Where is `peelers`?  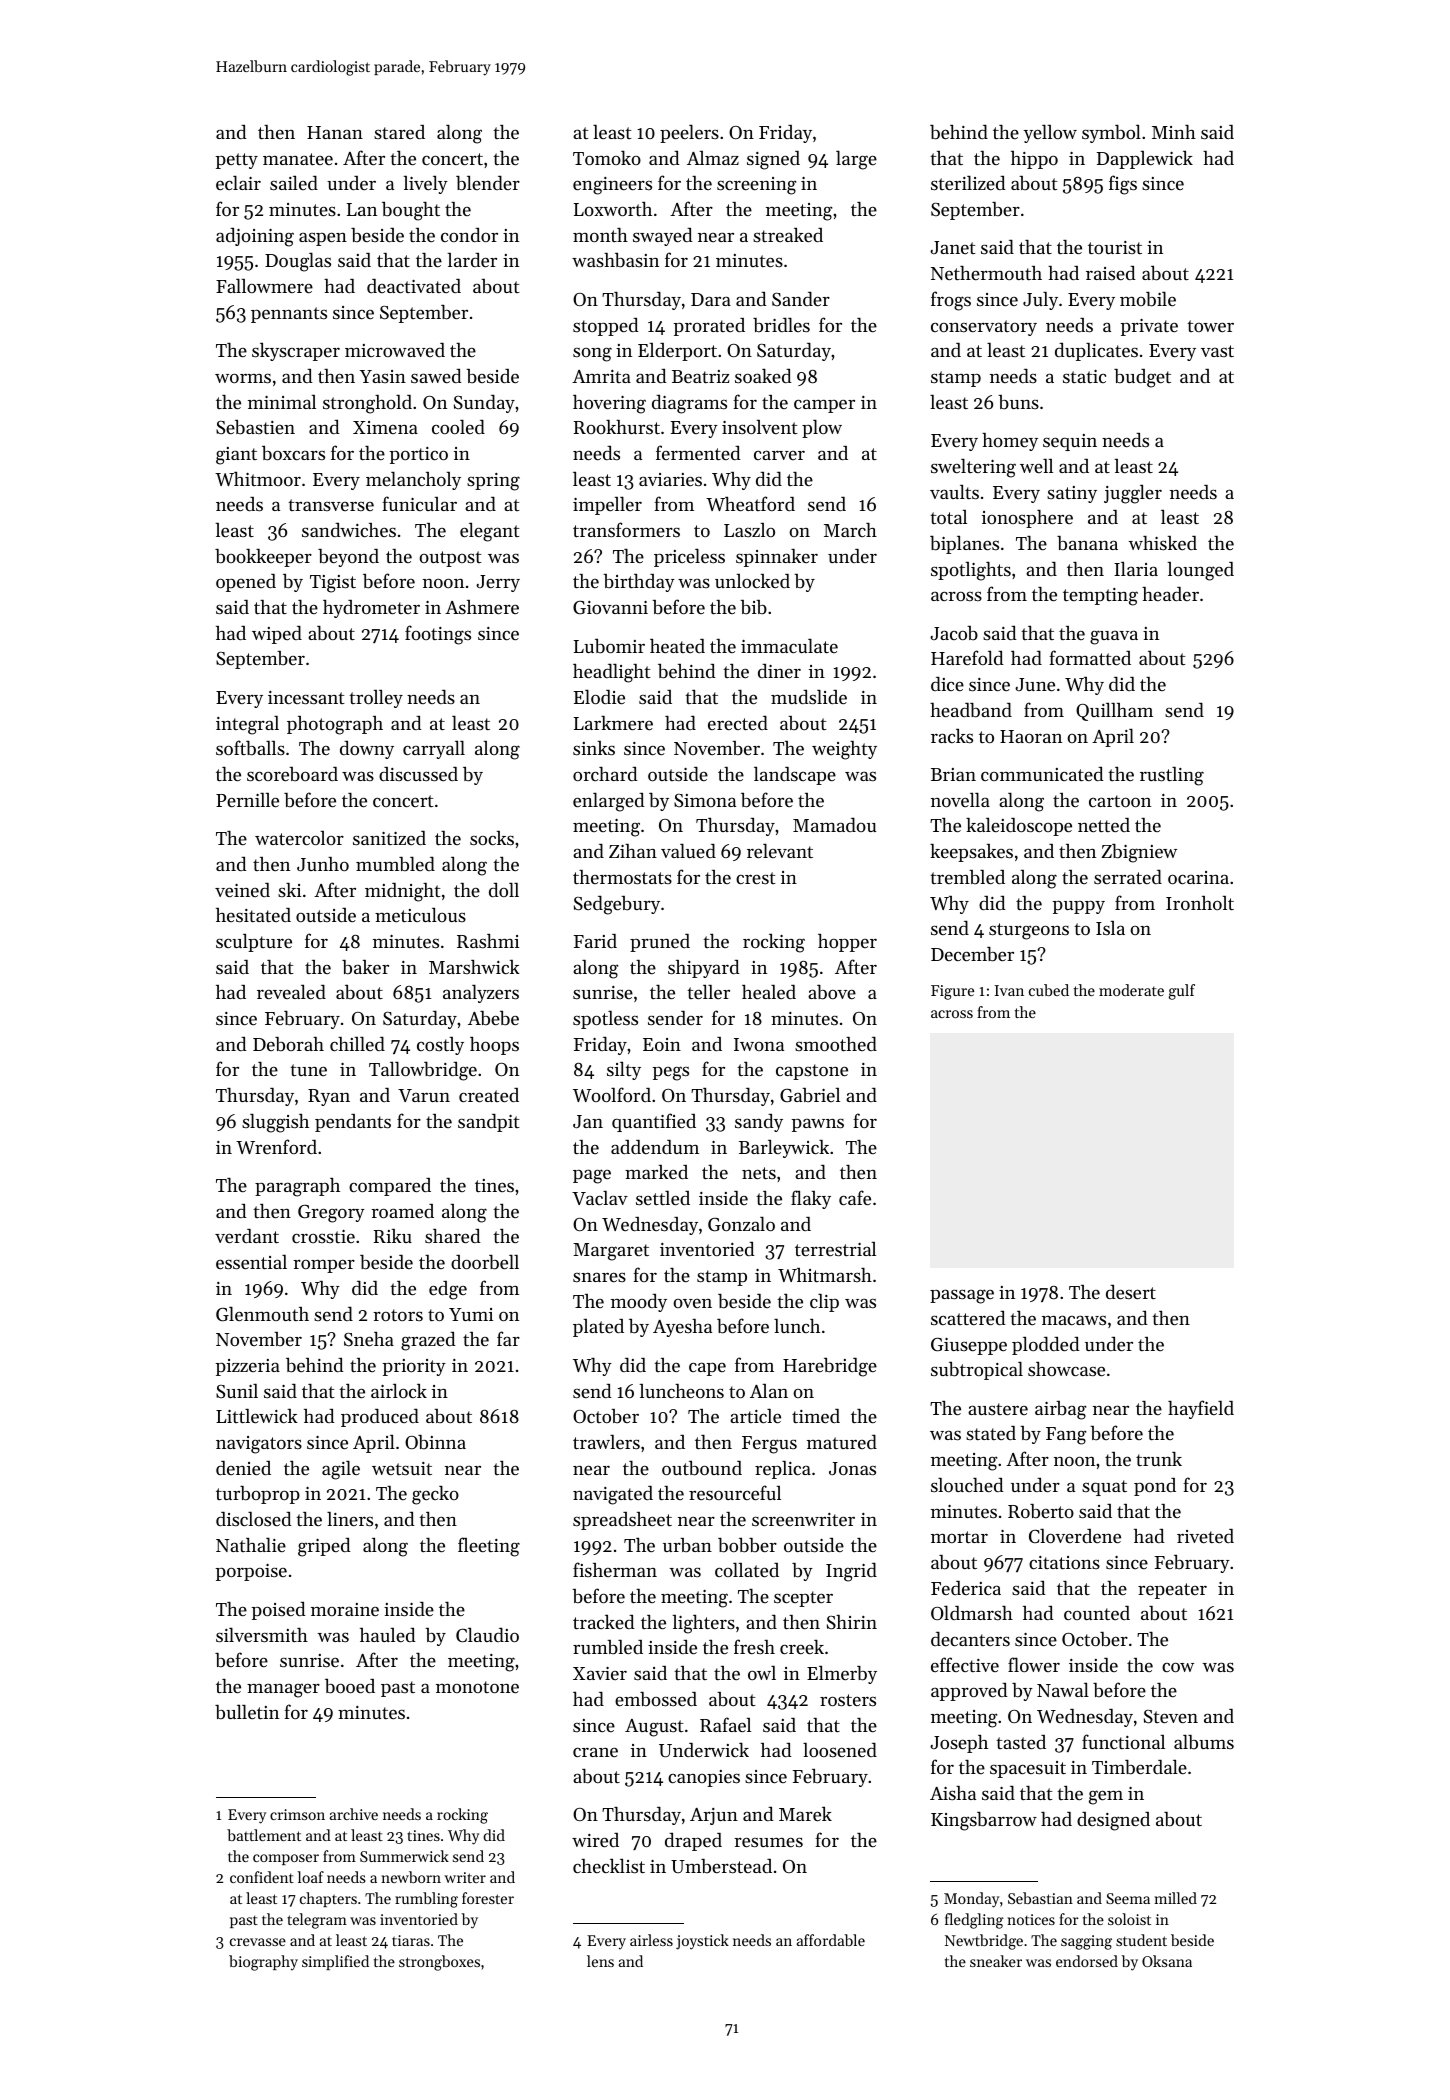
peelers is located at coordinates (689, 133).
